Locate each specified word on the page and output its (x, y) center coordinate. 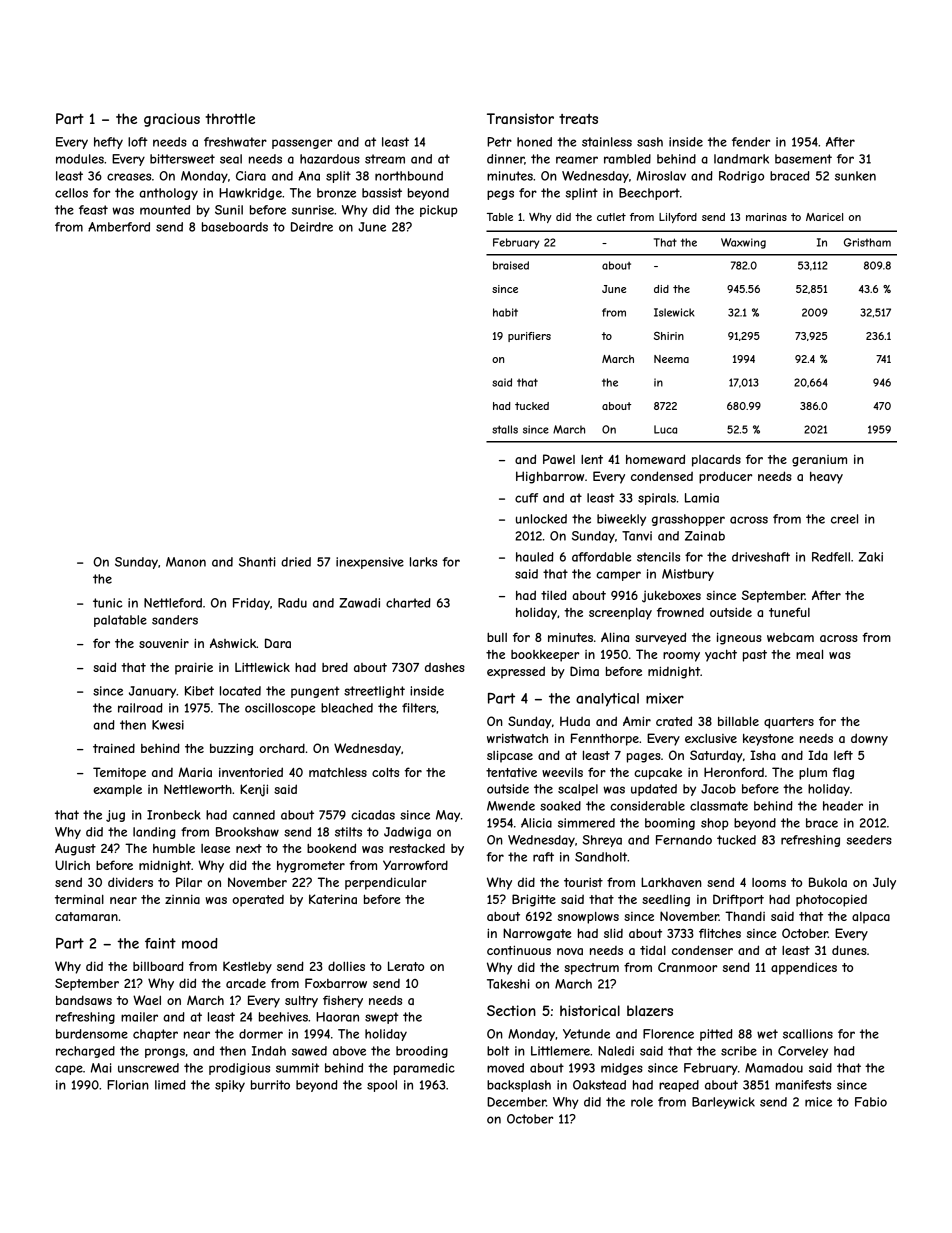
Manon (186, 562)
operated (258, 901)
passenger (302, 144)
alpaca (871, 918)
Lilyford (678, 218)
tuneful (789, 612)
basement (803, 159)
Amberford (119, 227)
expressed (516, 672)
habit (505, 312)
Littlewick (262, 667)
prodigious (239, 1069)
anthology (168, 194)
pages (644, 758)
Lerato (406, 966)
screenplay (620, 614)
